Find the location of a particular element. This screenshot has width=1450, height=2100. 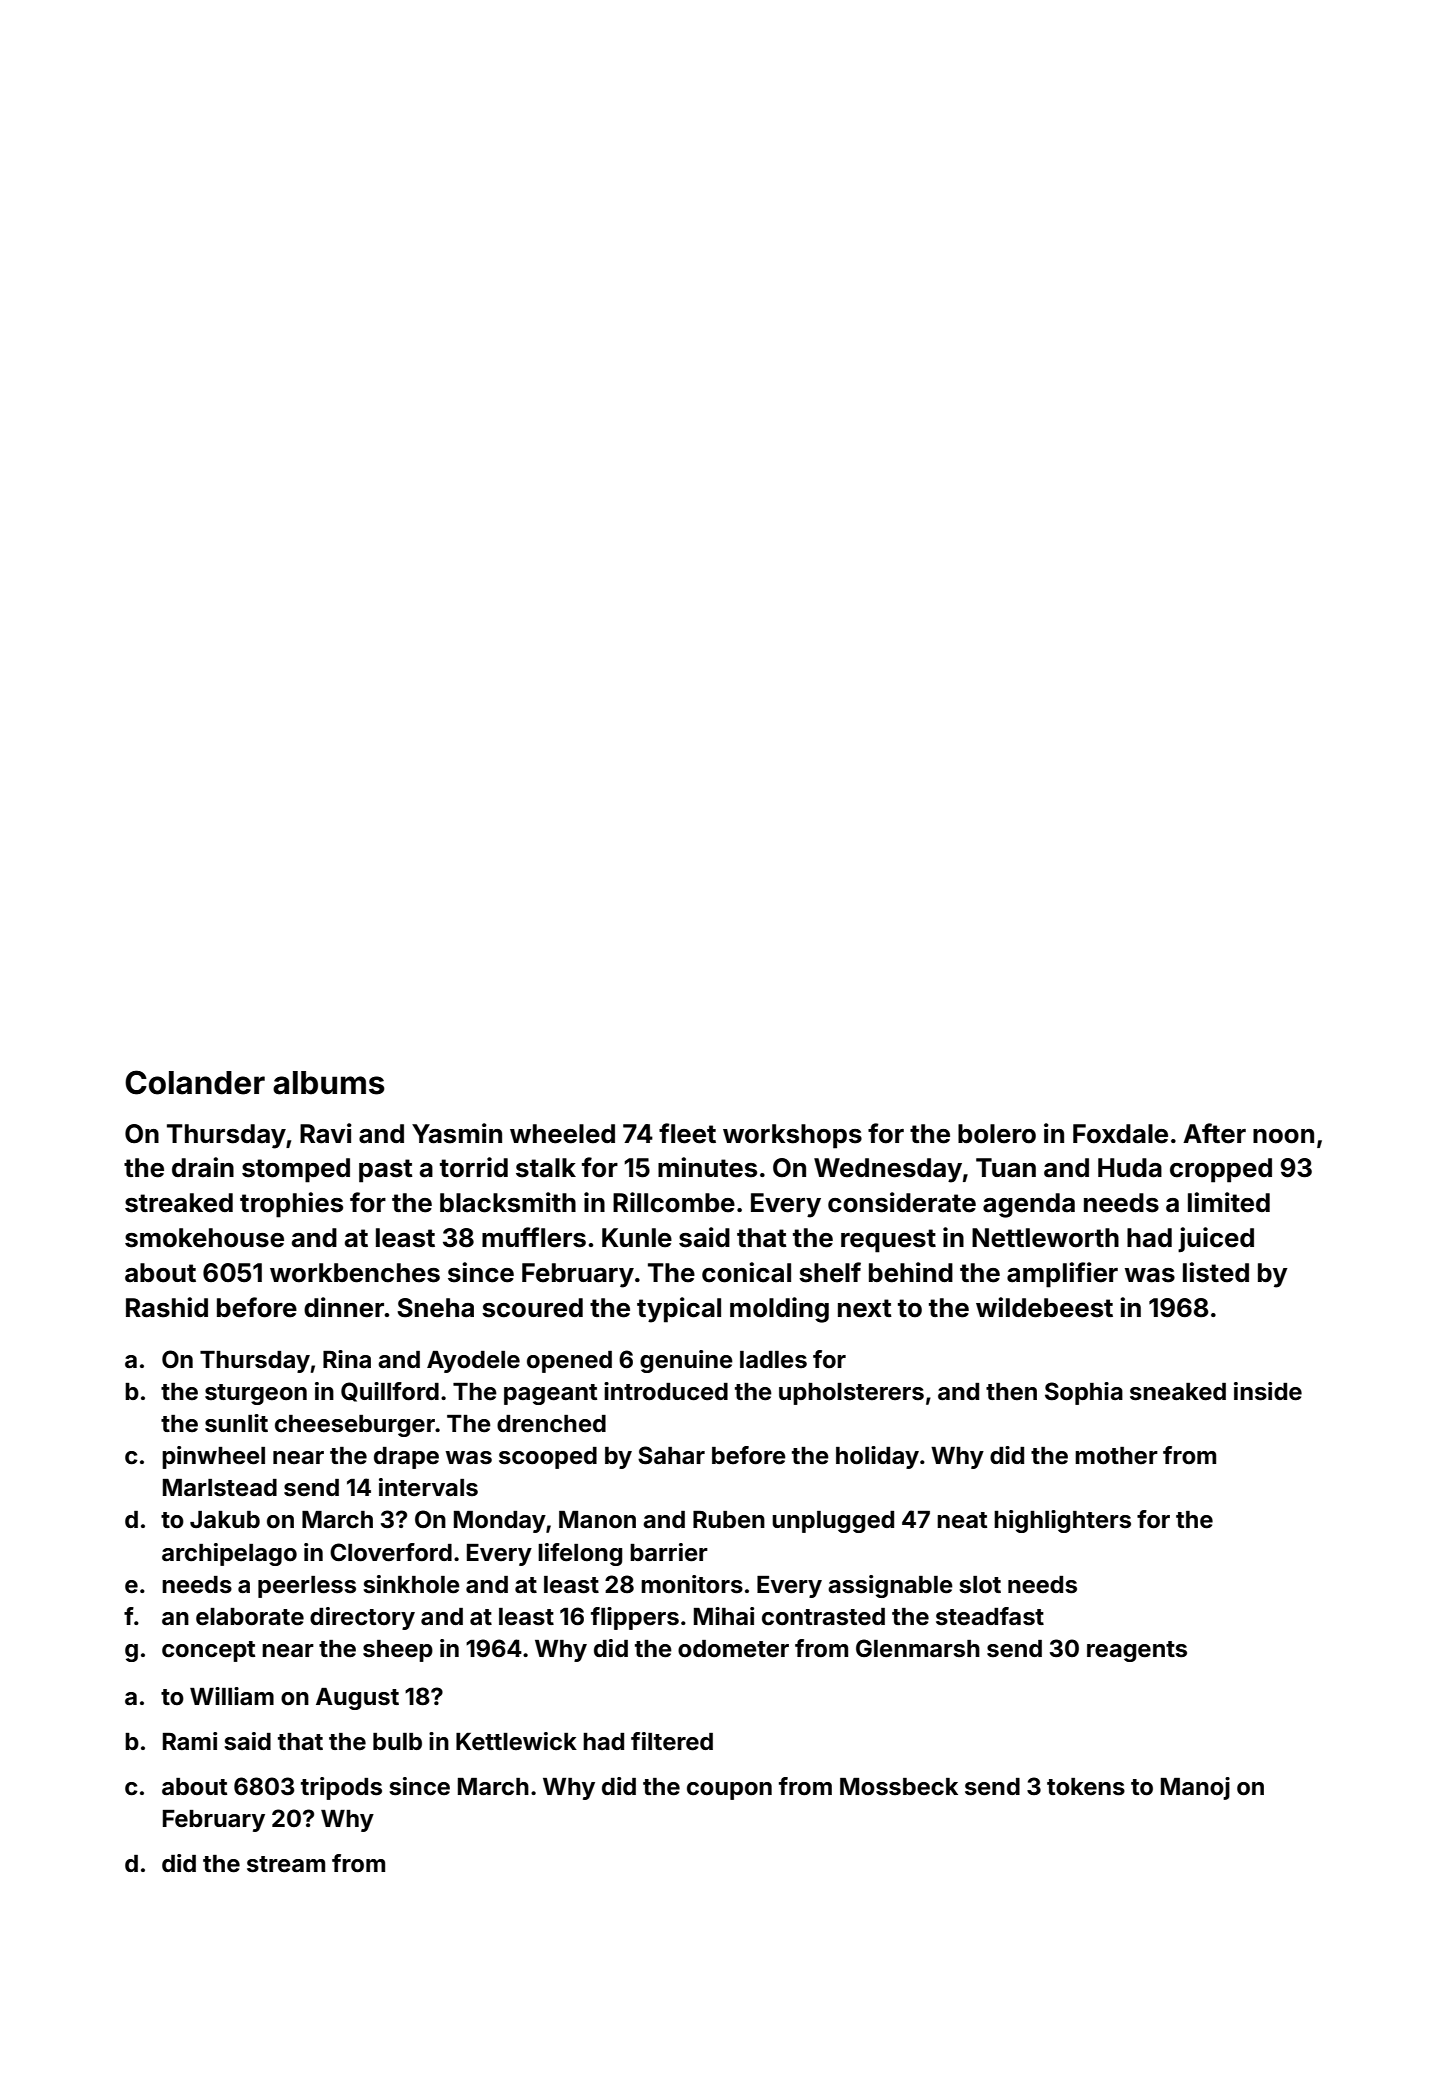

mother is located at coordinates (1116, 1456).
